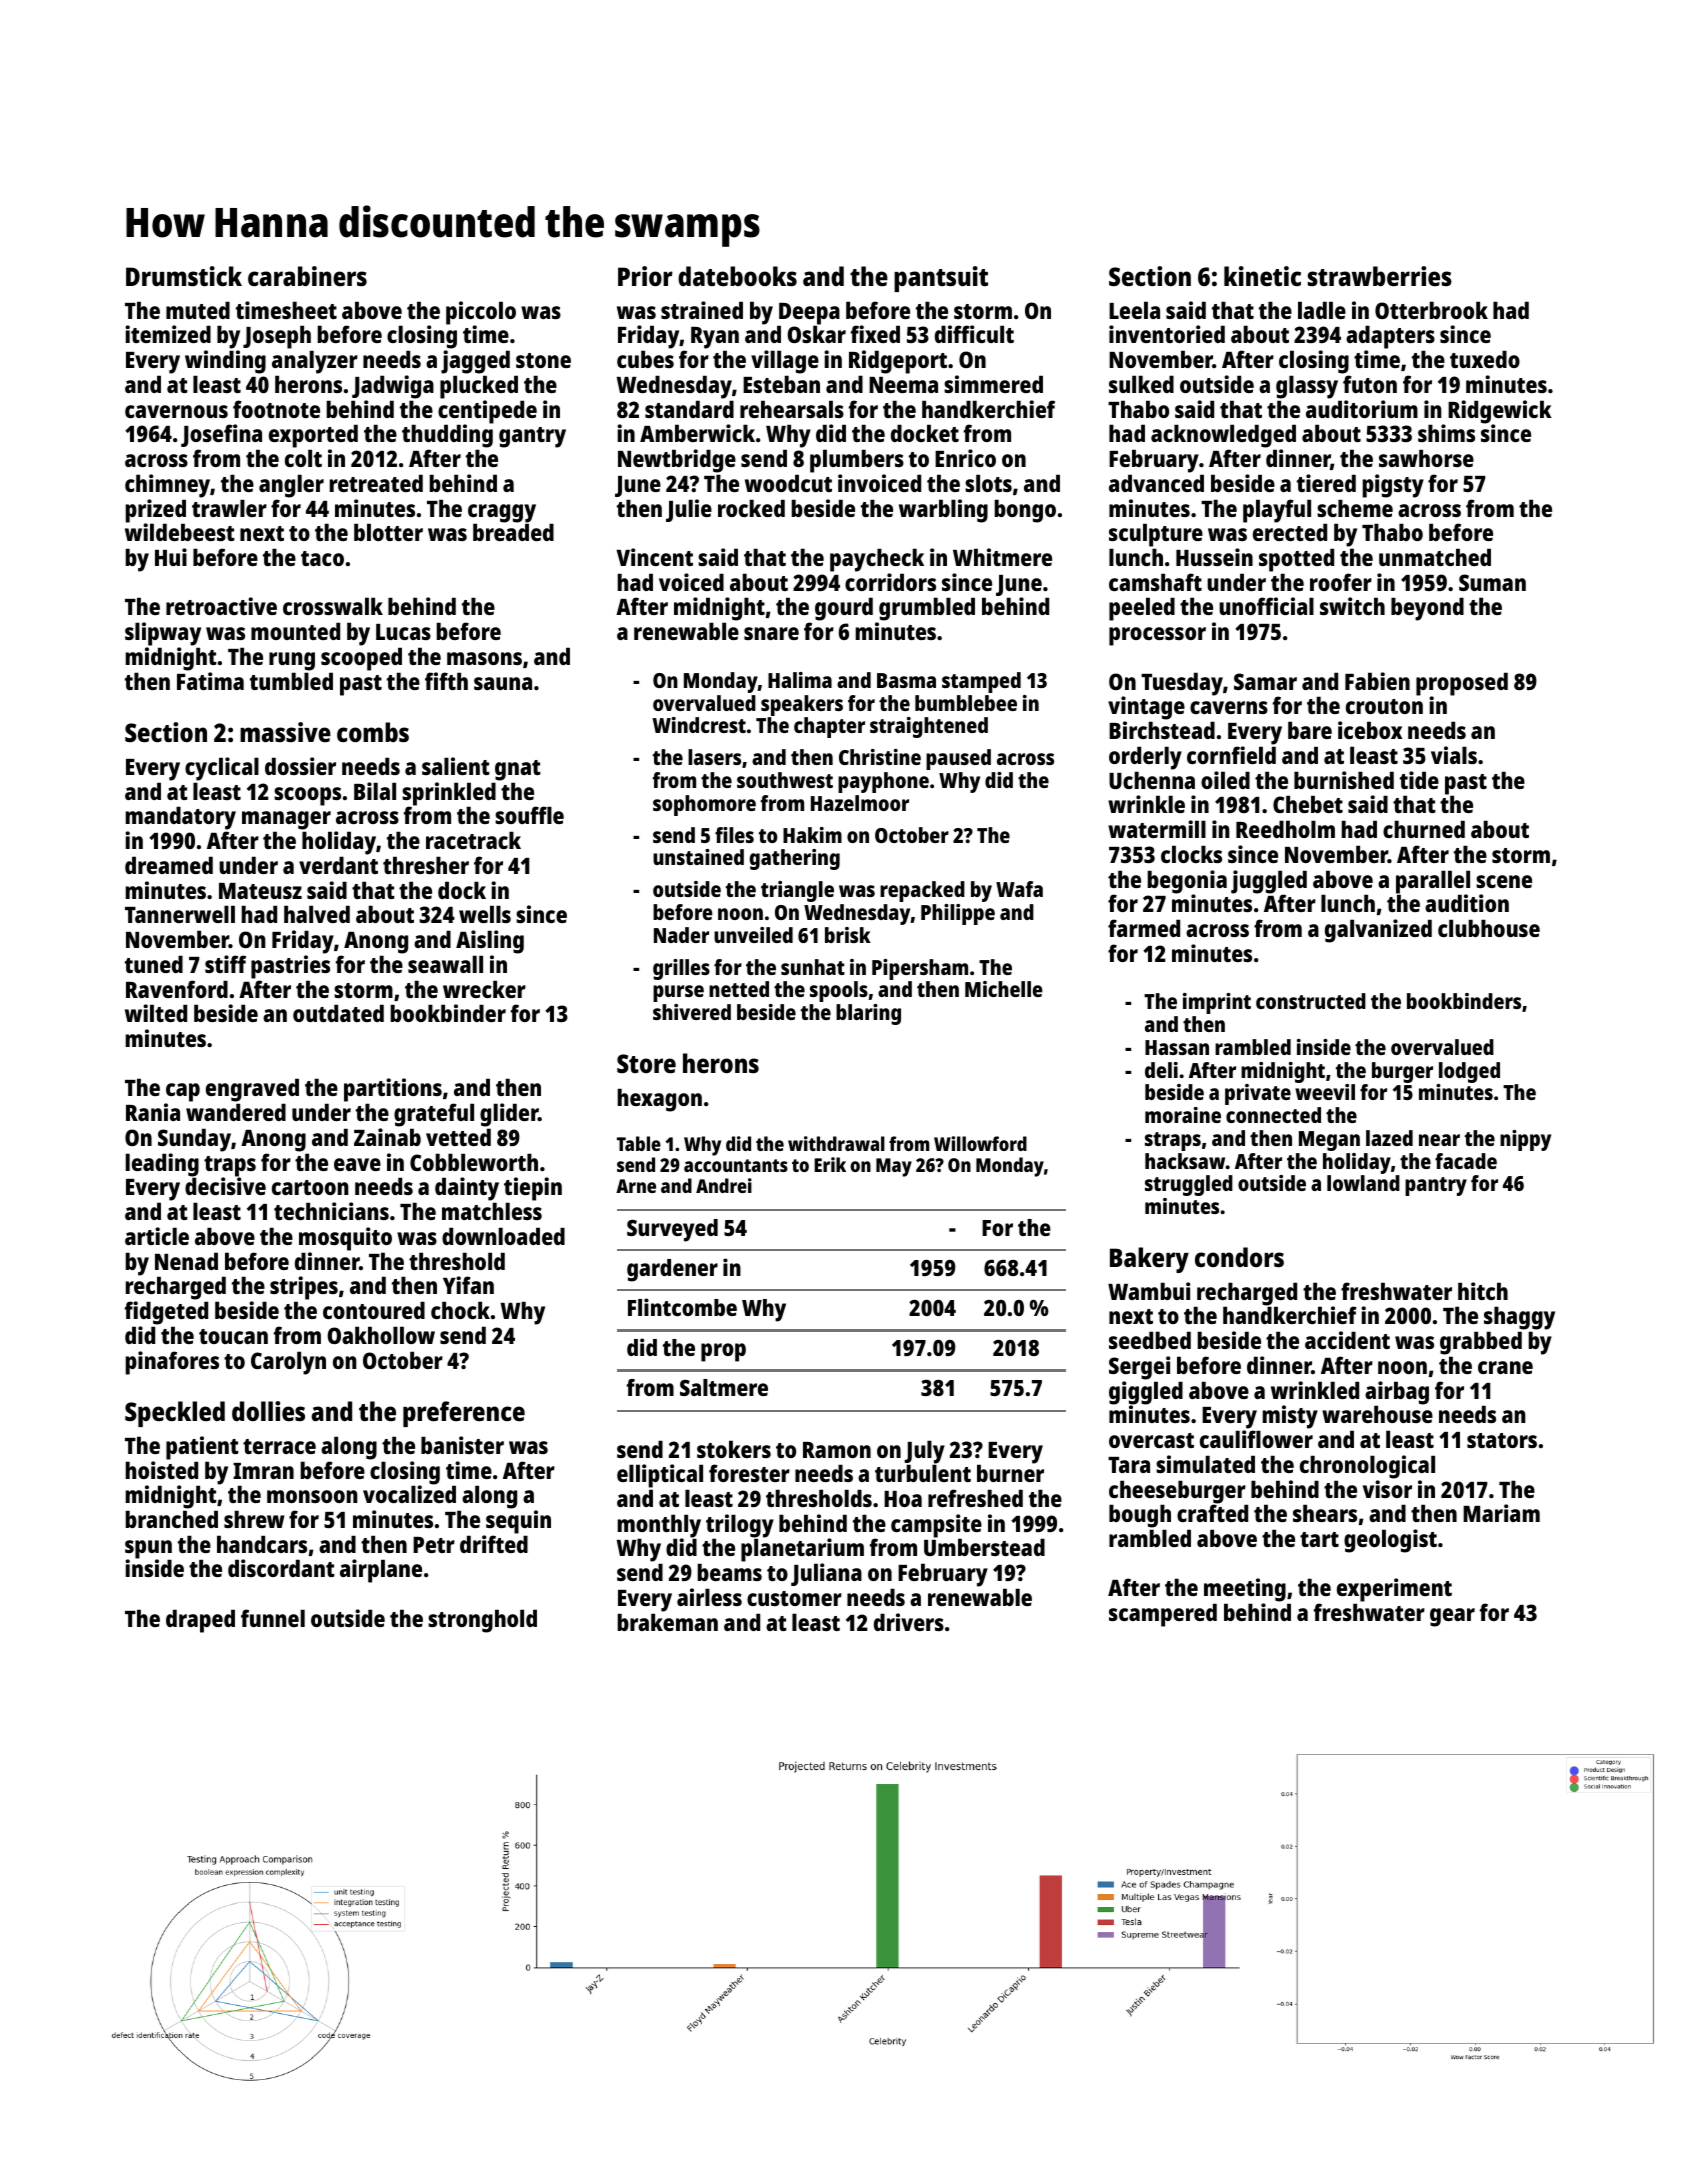  What do you see at coordinates (291, 486) in the screenshot?
I see `angler` at bounding box center [291, 486].
